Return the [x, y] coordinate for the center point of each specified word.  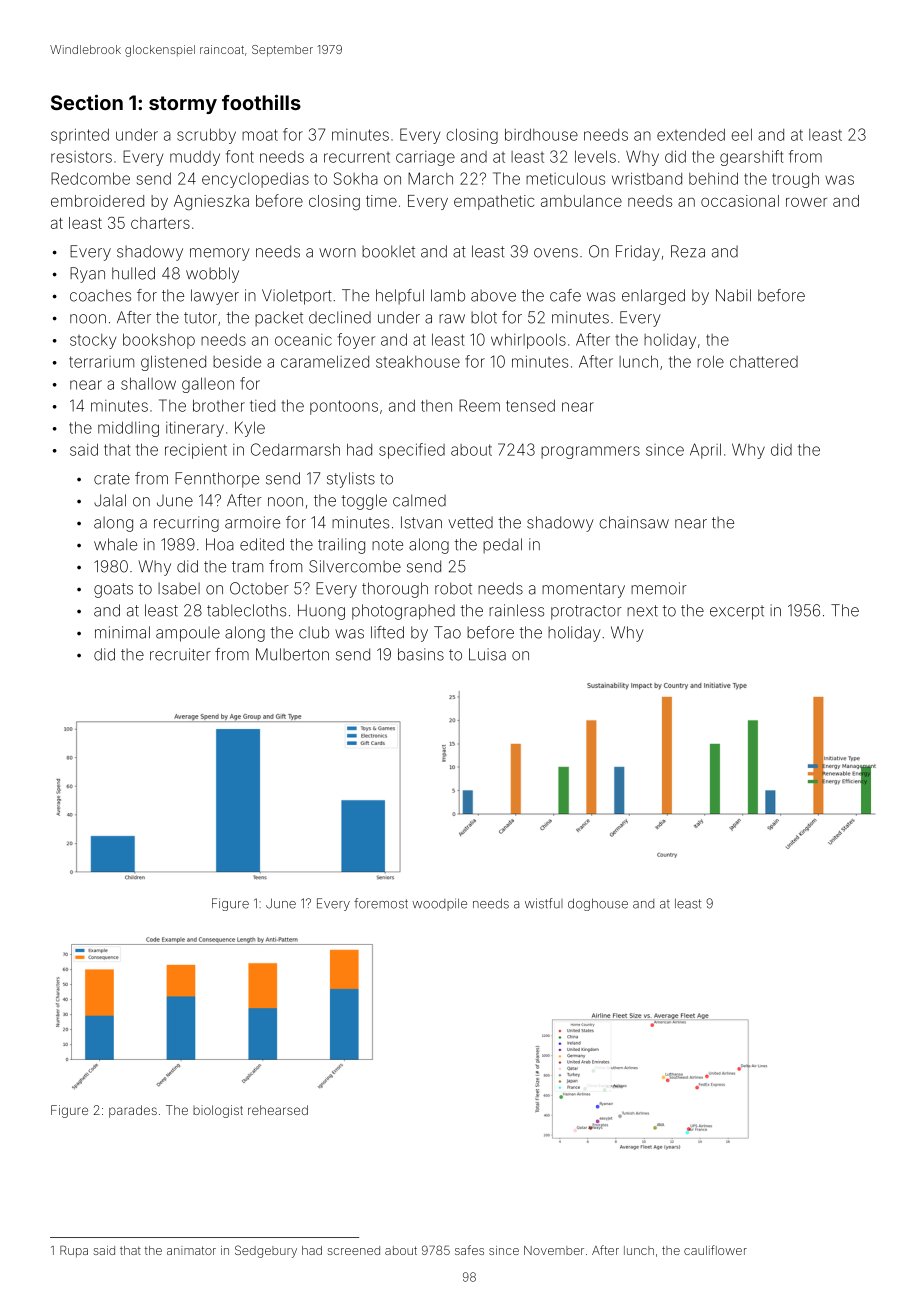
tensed [530, 405]
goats [113, 590]
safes [469, 1250]
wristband [647, 178]
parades [133, 1111]
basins [421, 654]
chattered [764, 362]
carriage [425, 158]
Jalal [110, 500]
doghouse [598, 904]
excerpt [737, 612]
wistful [544, 903]
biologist [218, 1111]
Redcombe [90, 178]
